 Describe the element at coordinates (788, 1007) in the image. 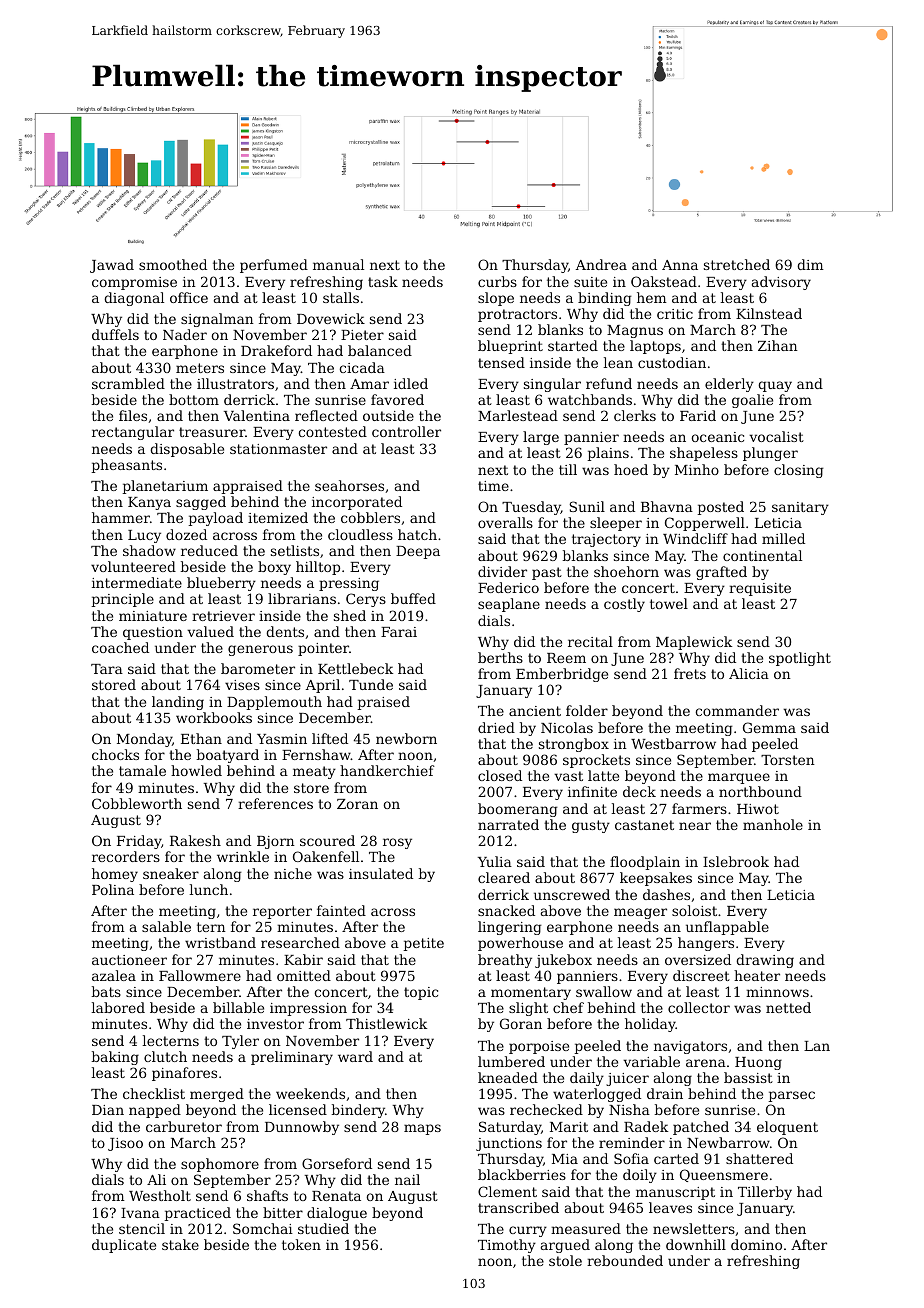

I see `netted` at that location.
